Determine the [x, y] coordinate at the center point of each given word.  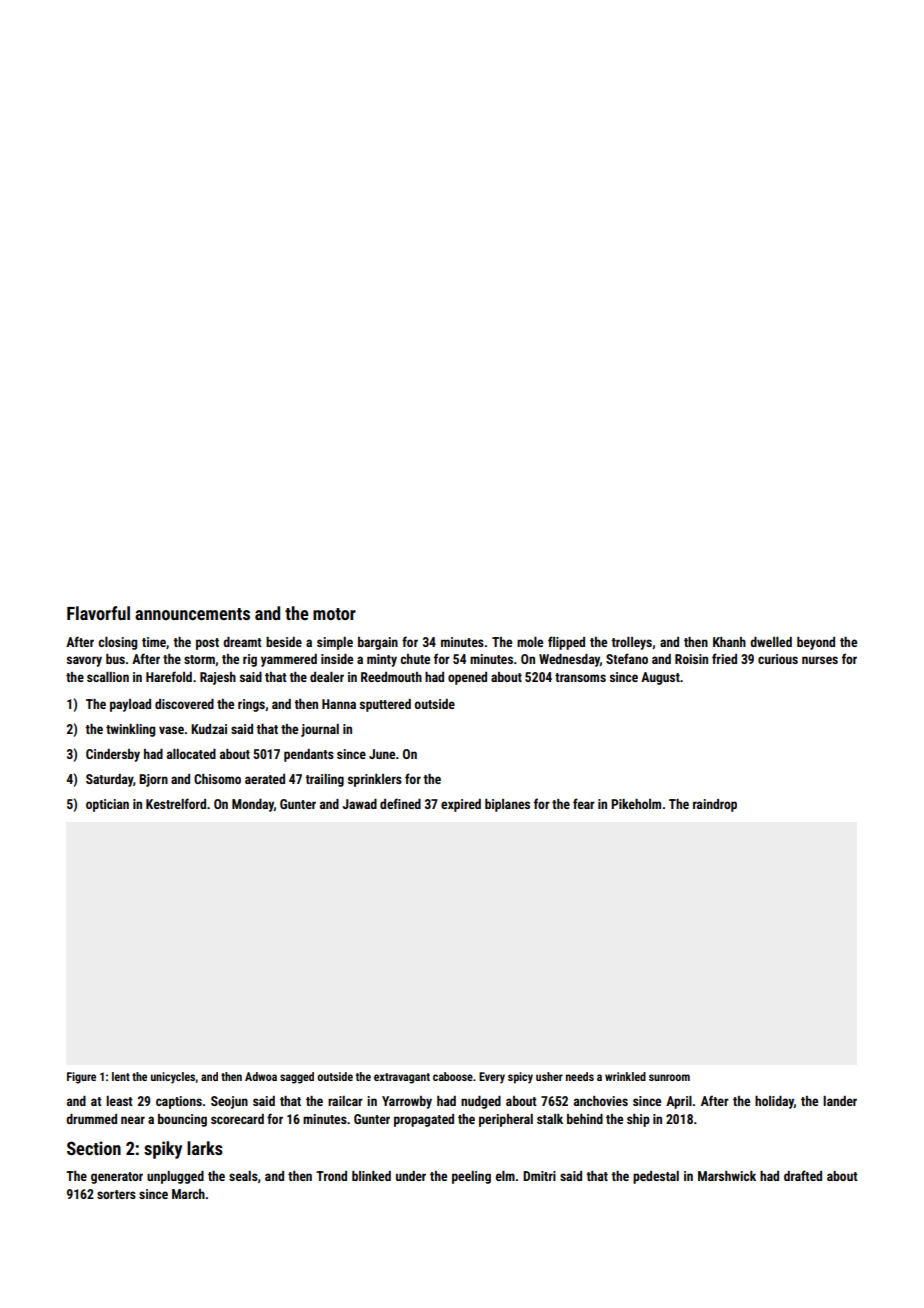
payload [130, 705]
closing [117, 643]
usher [549, 1076]
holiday [774, 1102]
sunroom [669, 1077]
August [660, 678]
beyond [816, 643]
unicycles [173, 1078]
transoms [580, 677]
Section [94, 1148]
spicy [520, 1078]
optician [107, 805]
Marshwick [727, 1176]
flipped [566, 643]
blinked [371, 1176]
